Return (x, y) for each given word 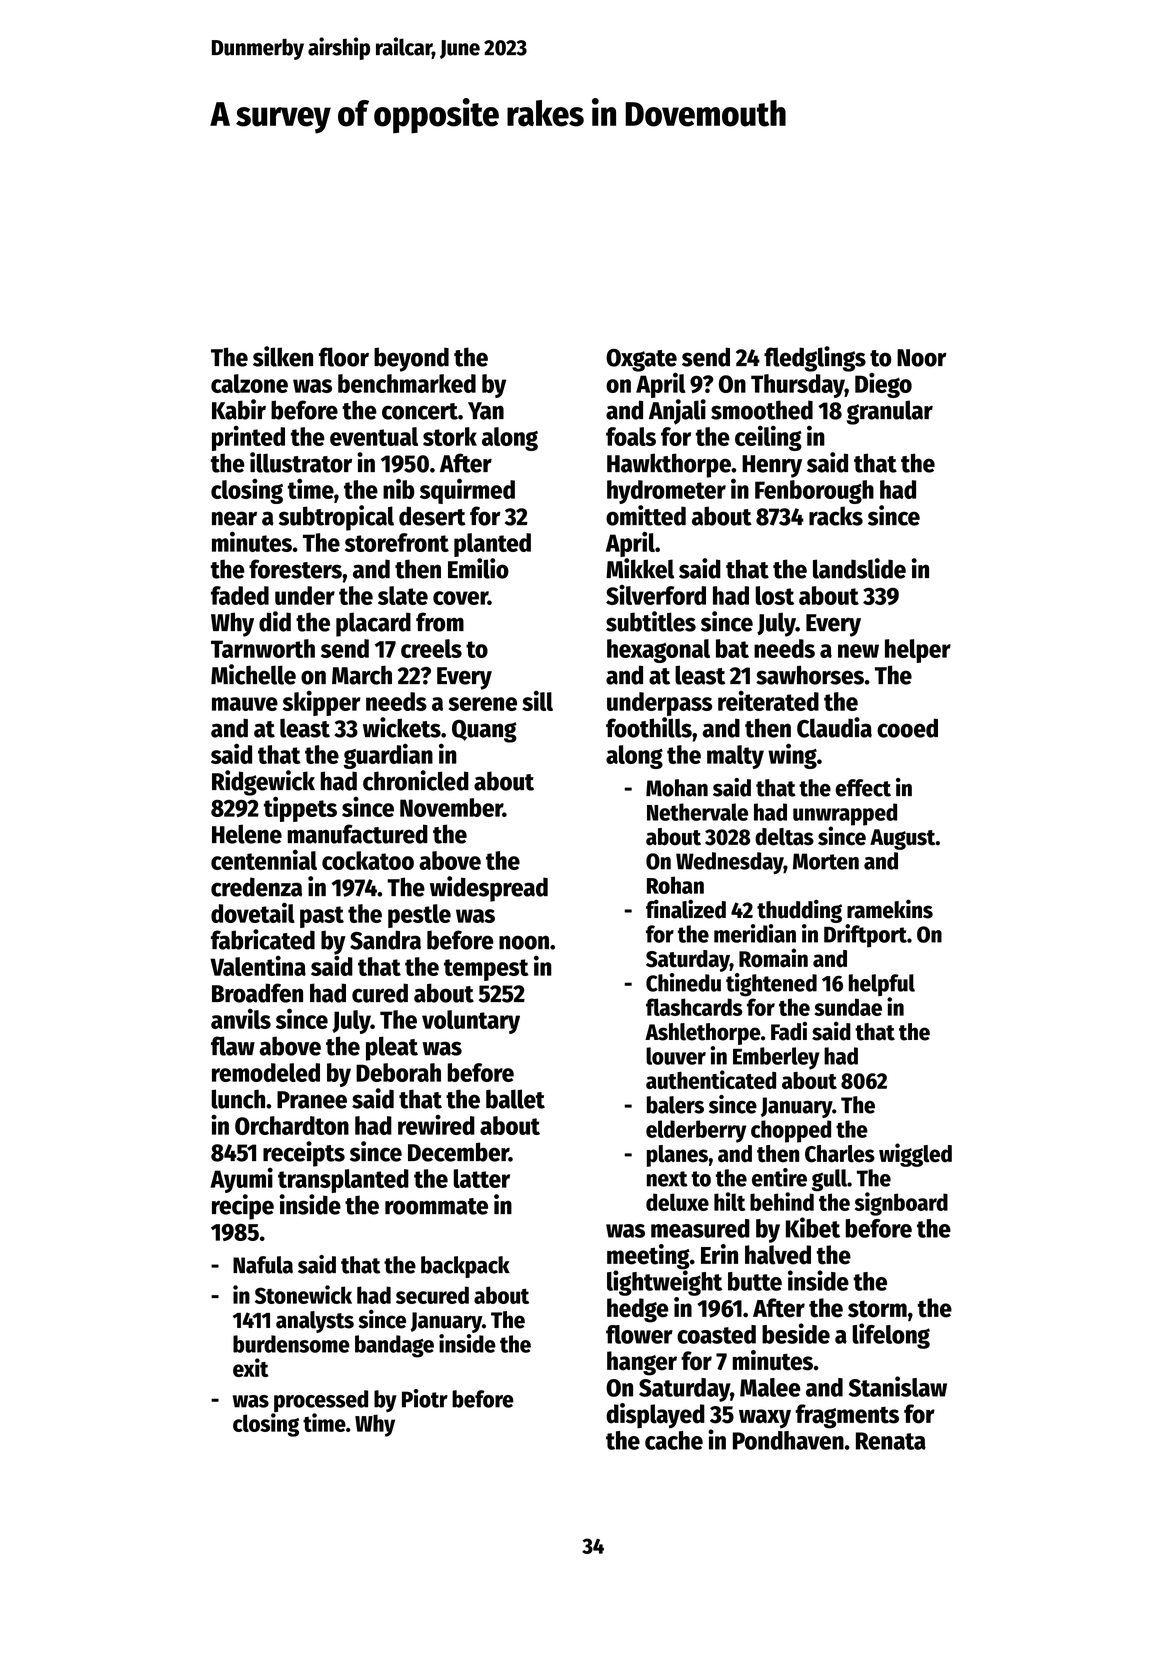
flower (639, 1334)
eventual (374, 436)
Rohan (675, 885)
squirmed (467, 491)
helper (918, 651)
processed (321, 1401)
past (322, 917)
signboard (901, 1204)
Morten (826, 861)
